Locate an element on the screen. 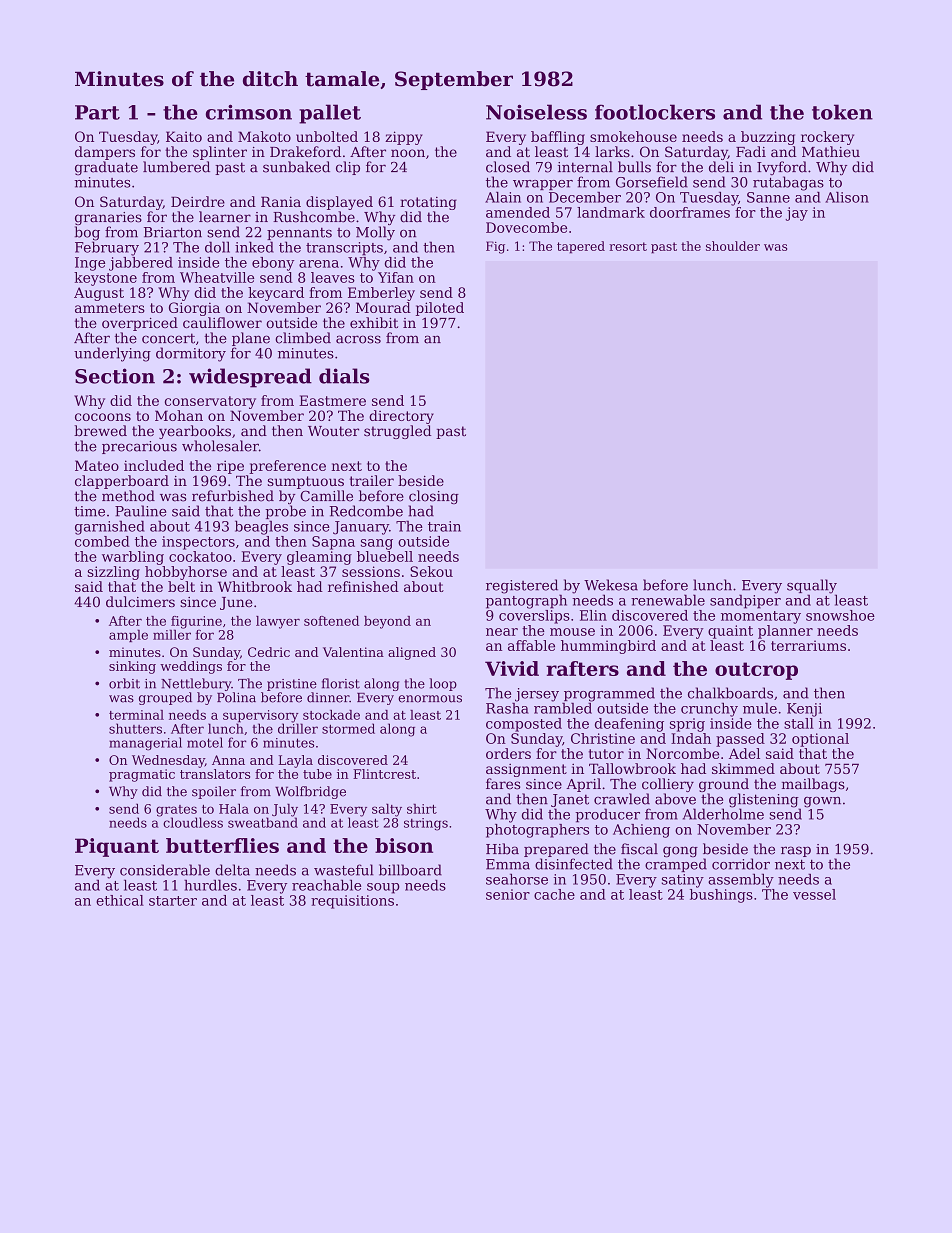 The width and height of the screenshot is (952, 1233). train is located at coordinates (444, 526).
